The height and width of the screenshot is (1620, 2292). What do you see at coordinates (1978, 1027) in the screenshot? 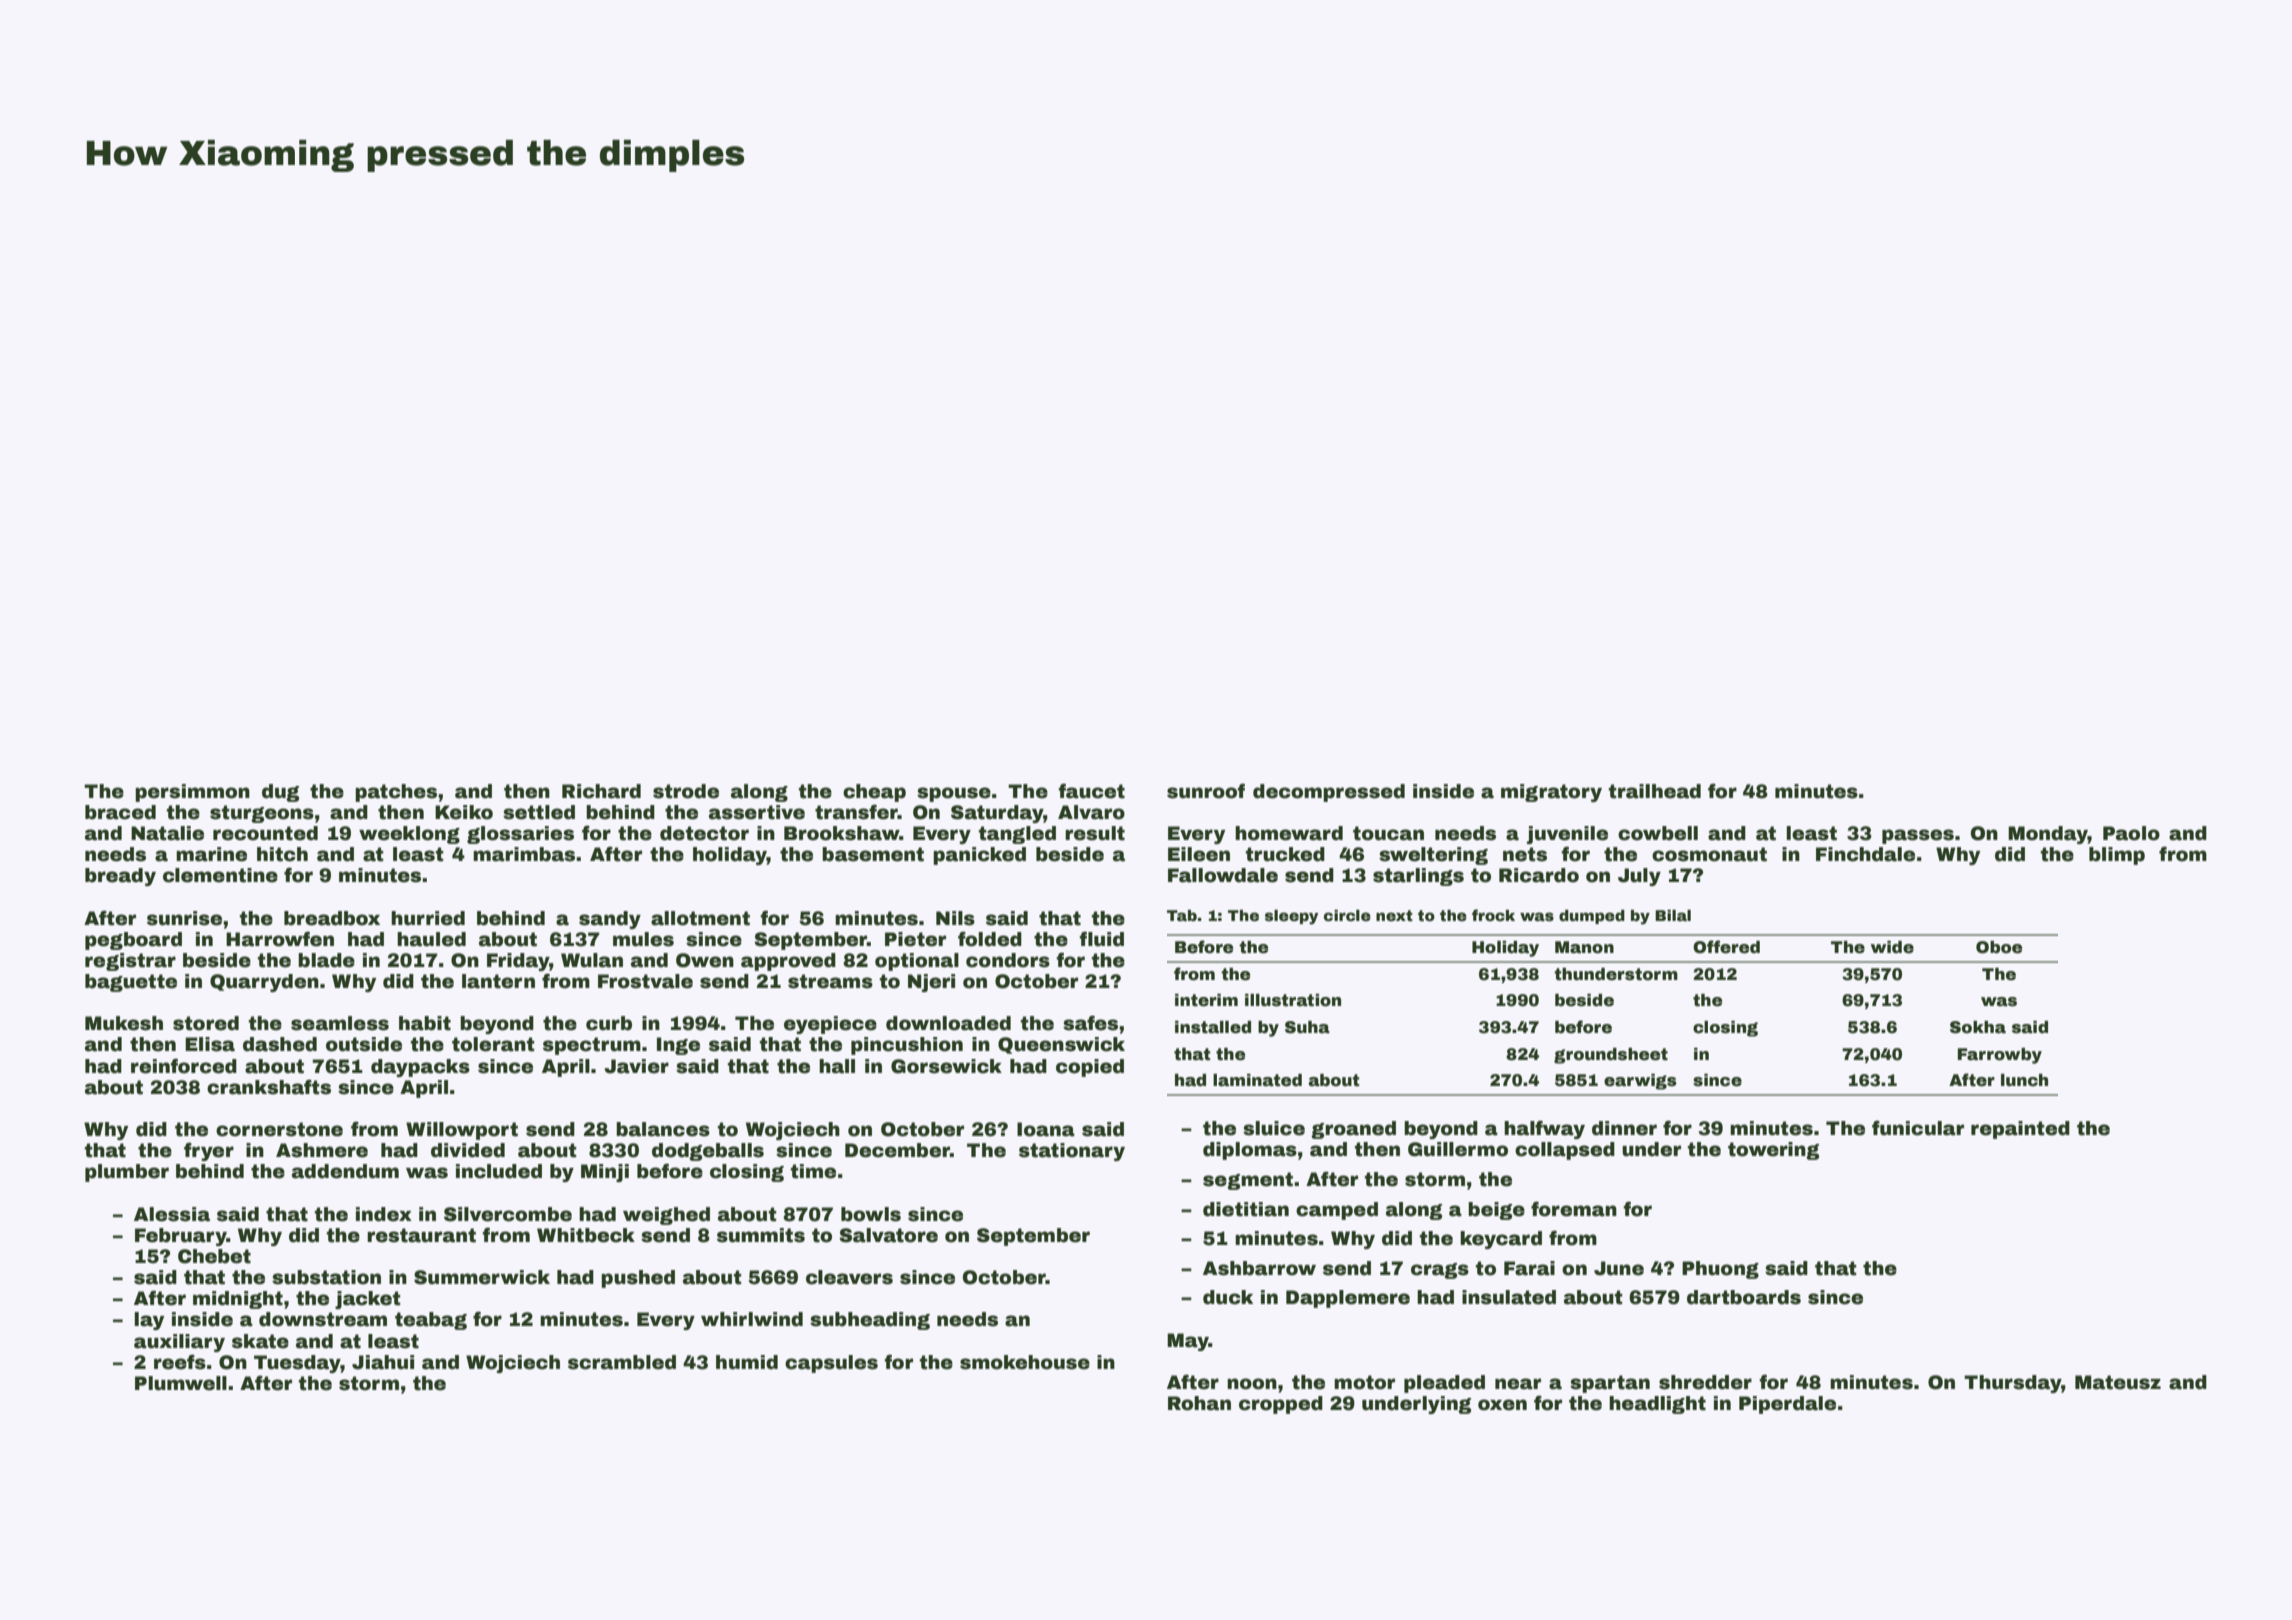
I see `Sokha` at bounding box center [1978, 1027].
